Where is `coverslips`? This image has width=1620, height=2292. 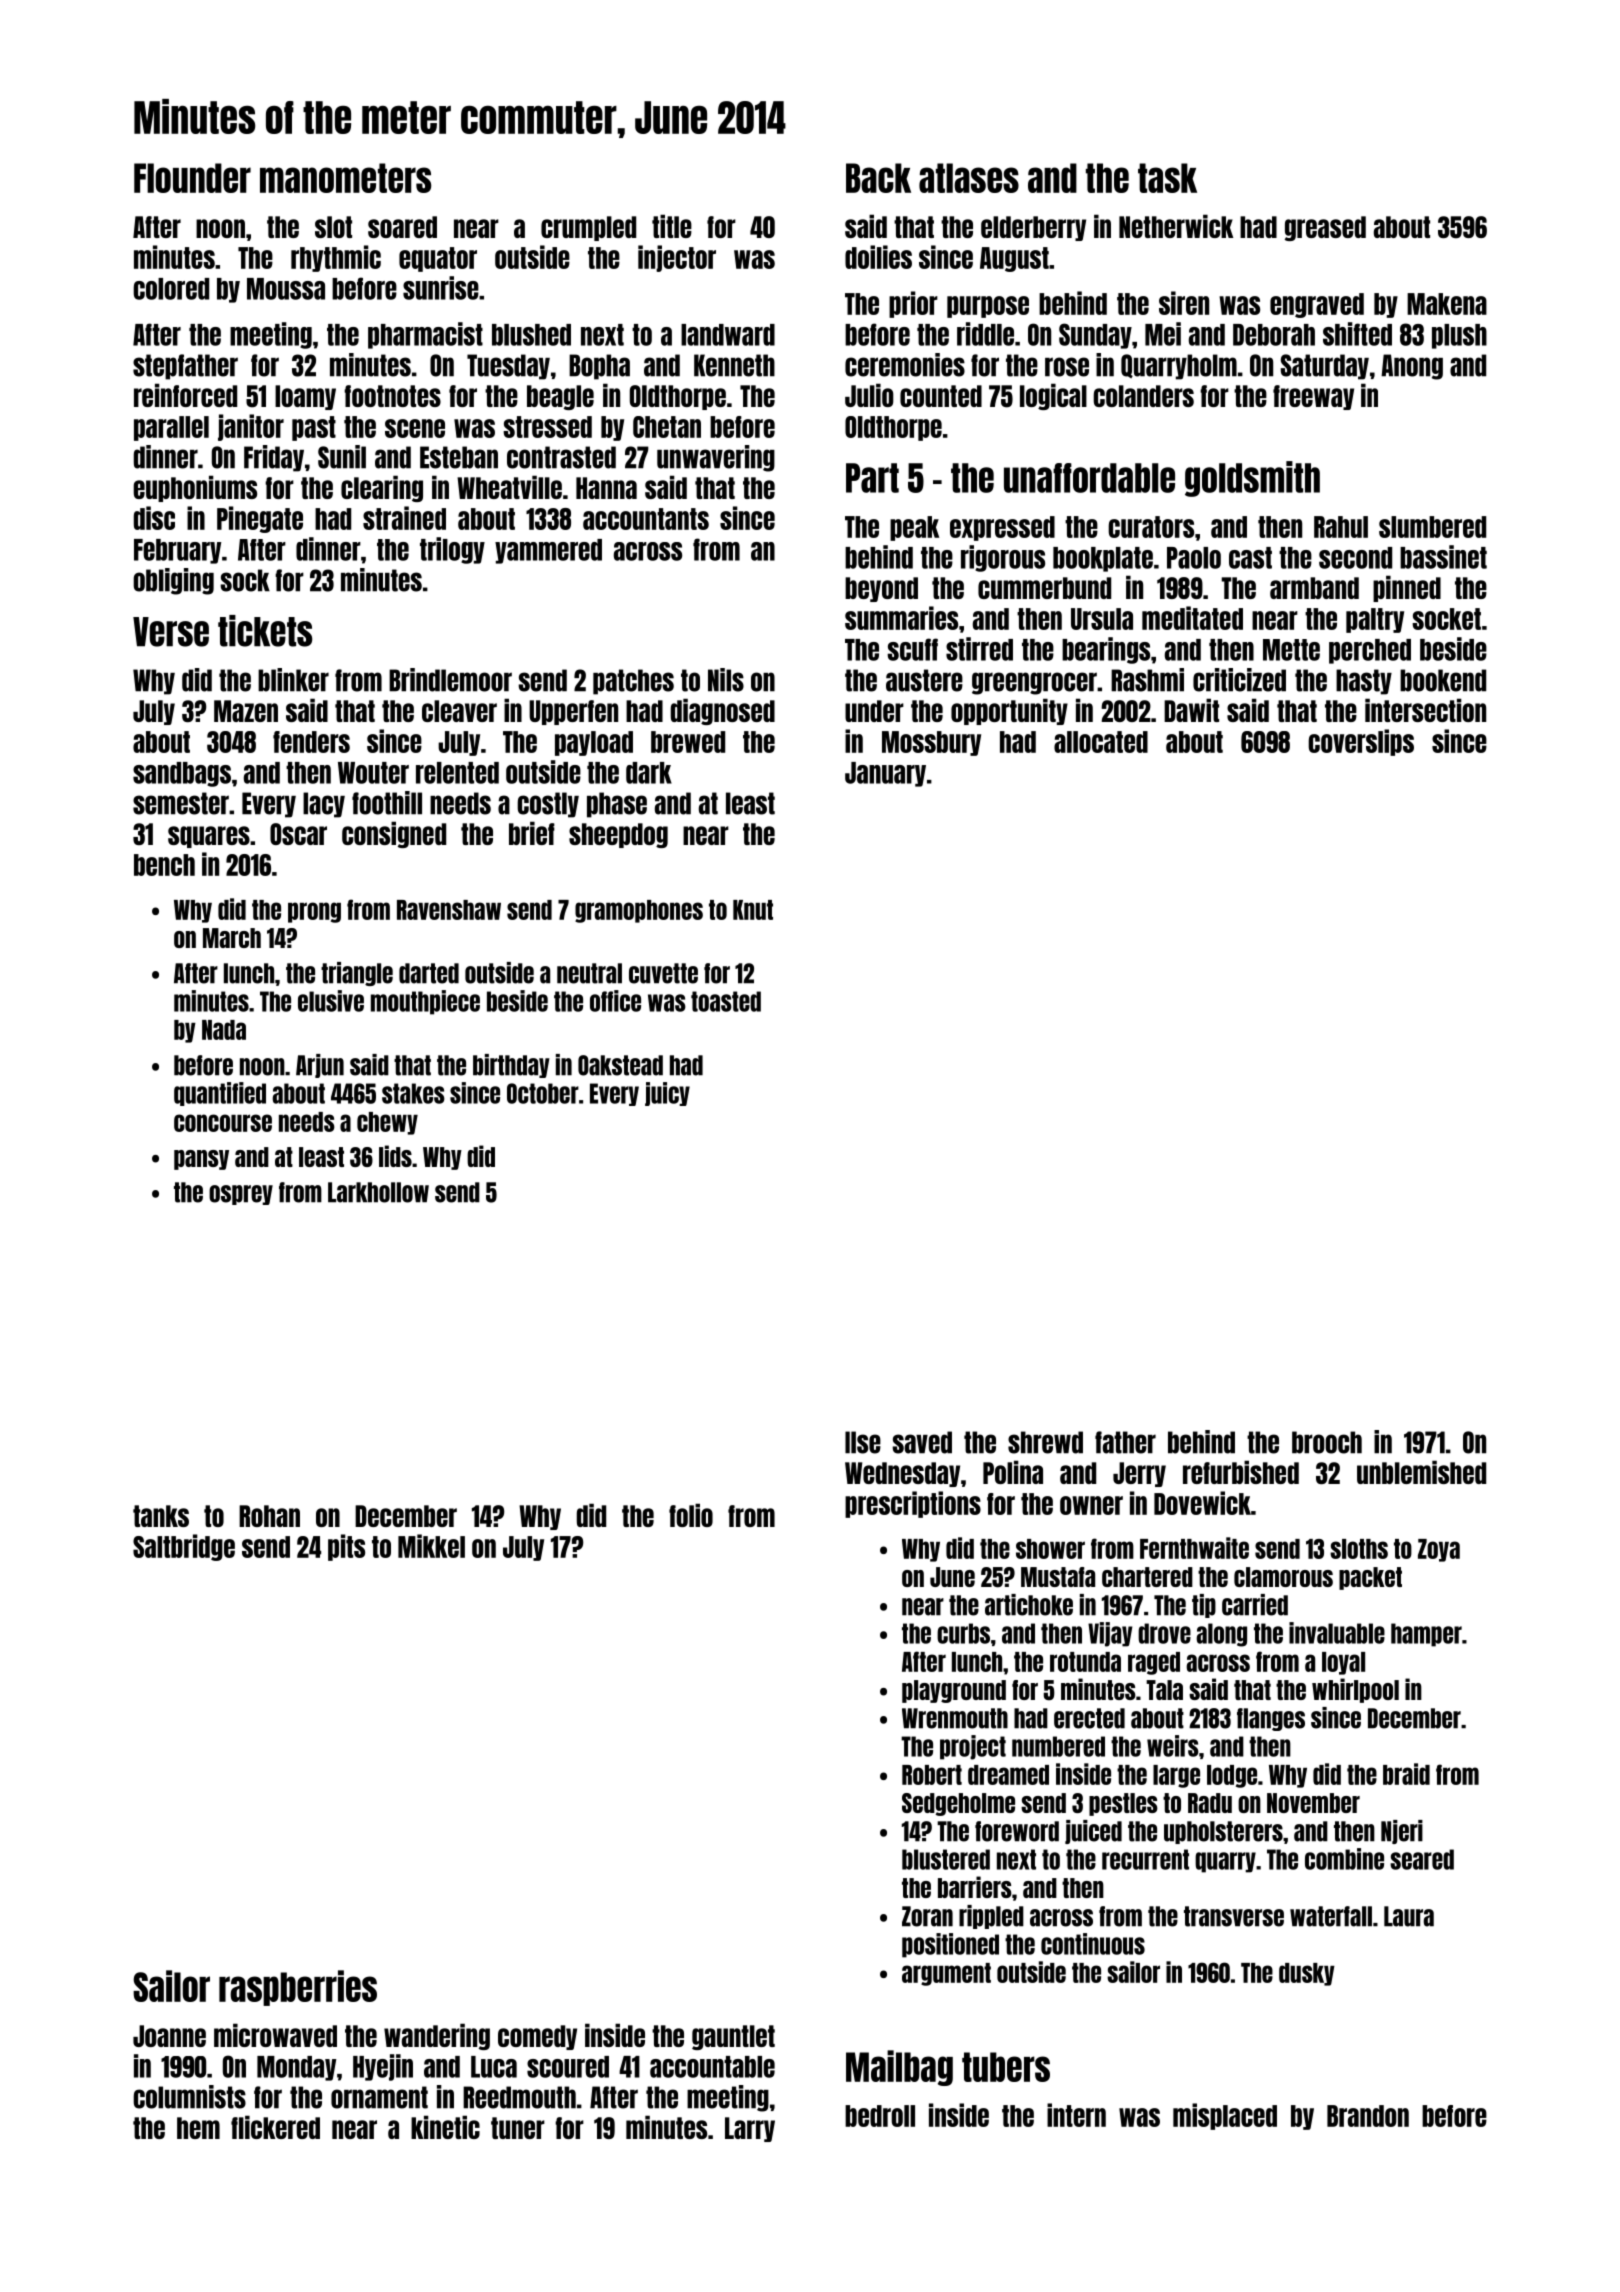 coverslips is located at coordinates (1361, 742).
